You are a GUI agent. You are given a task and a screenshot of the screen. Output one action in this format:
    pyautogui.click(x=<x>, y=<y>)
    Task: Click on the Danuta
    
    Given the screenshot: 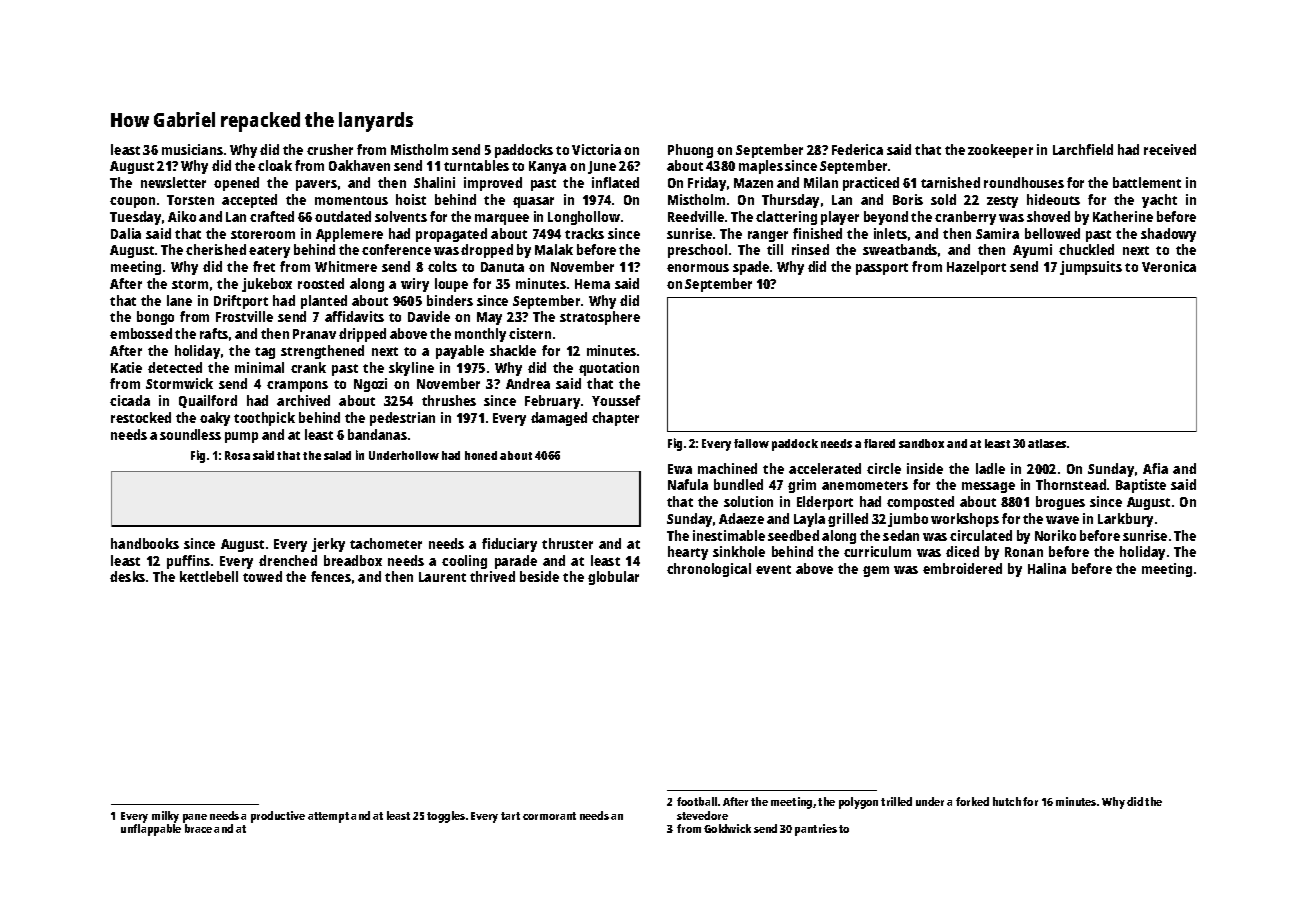 What is the action you would take?
    pyautogui.click(x=502, y=267)
